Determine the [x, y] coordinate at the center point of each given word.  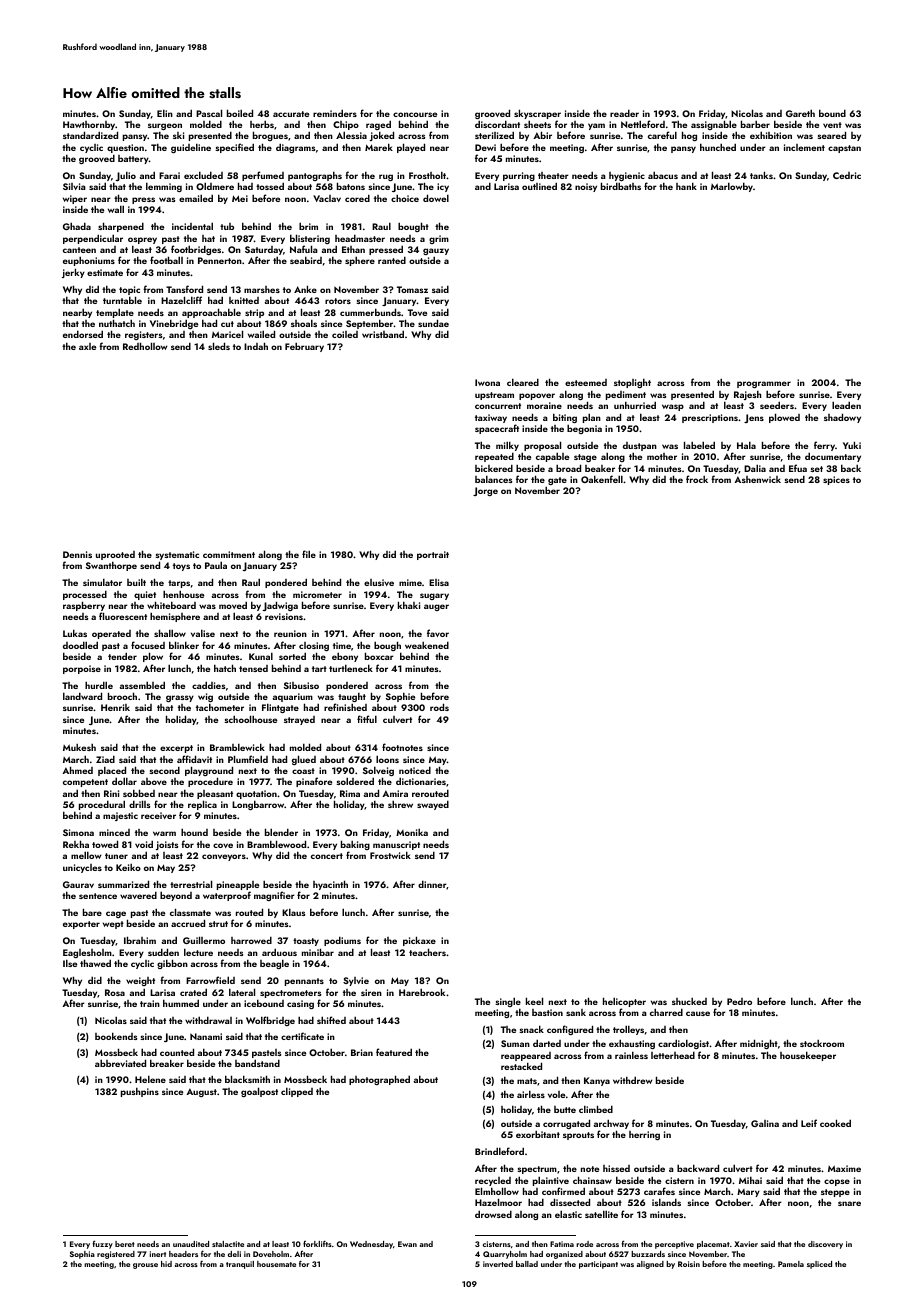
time [342, 645]
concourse [415, 114]
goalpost [259, 1092]
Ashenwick [757, 479]
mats [527, 1081]
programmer [764, 384]
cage [117, 915]
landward [82, 696]
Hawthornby [89, 125]
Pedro [739, 1001]
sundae [433, 323]
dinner [432, 885]
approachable [211, 313]
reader [624, 113]
